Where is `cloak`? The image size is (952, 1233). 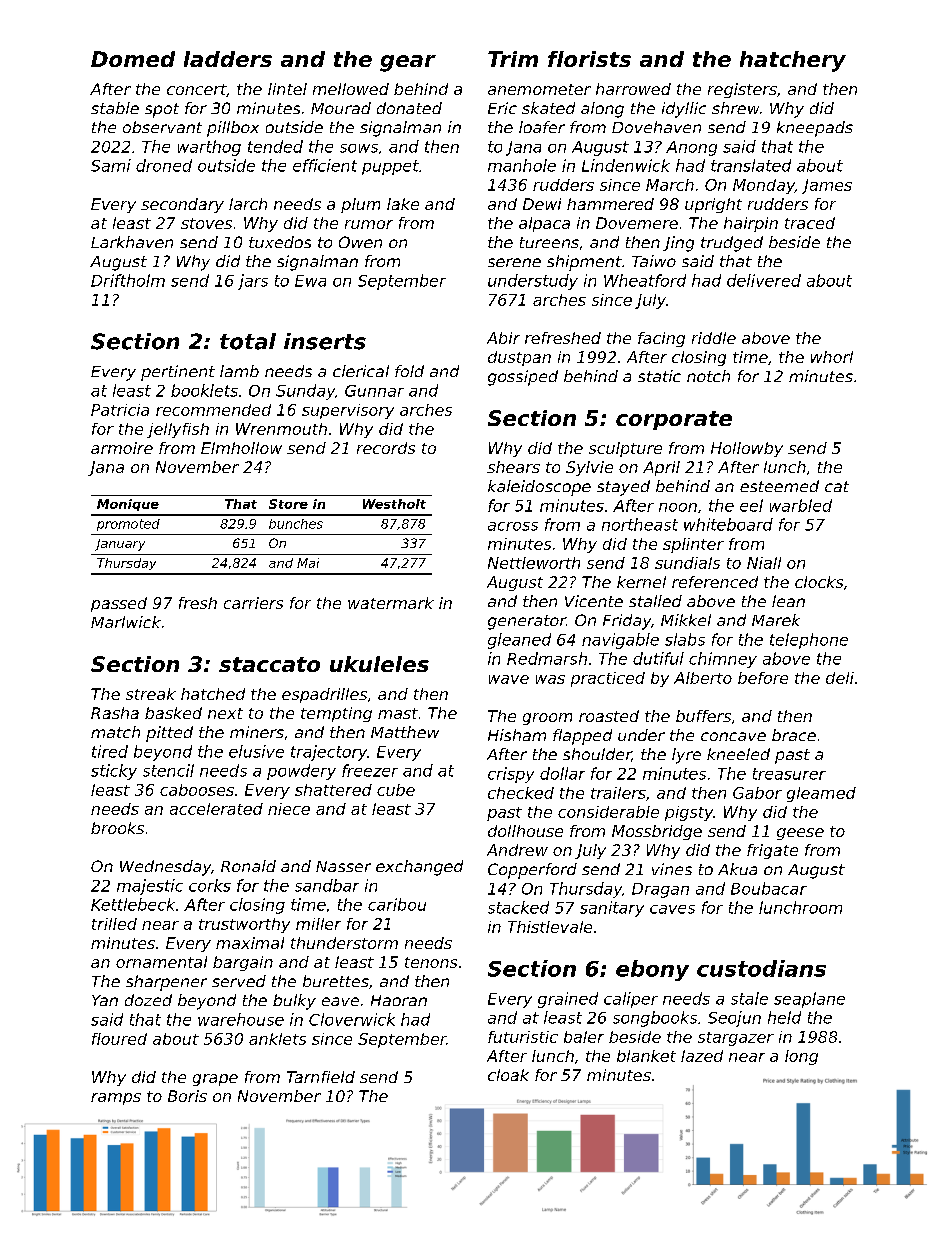
cloak is located at coordinates (508, 1075).
